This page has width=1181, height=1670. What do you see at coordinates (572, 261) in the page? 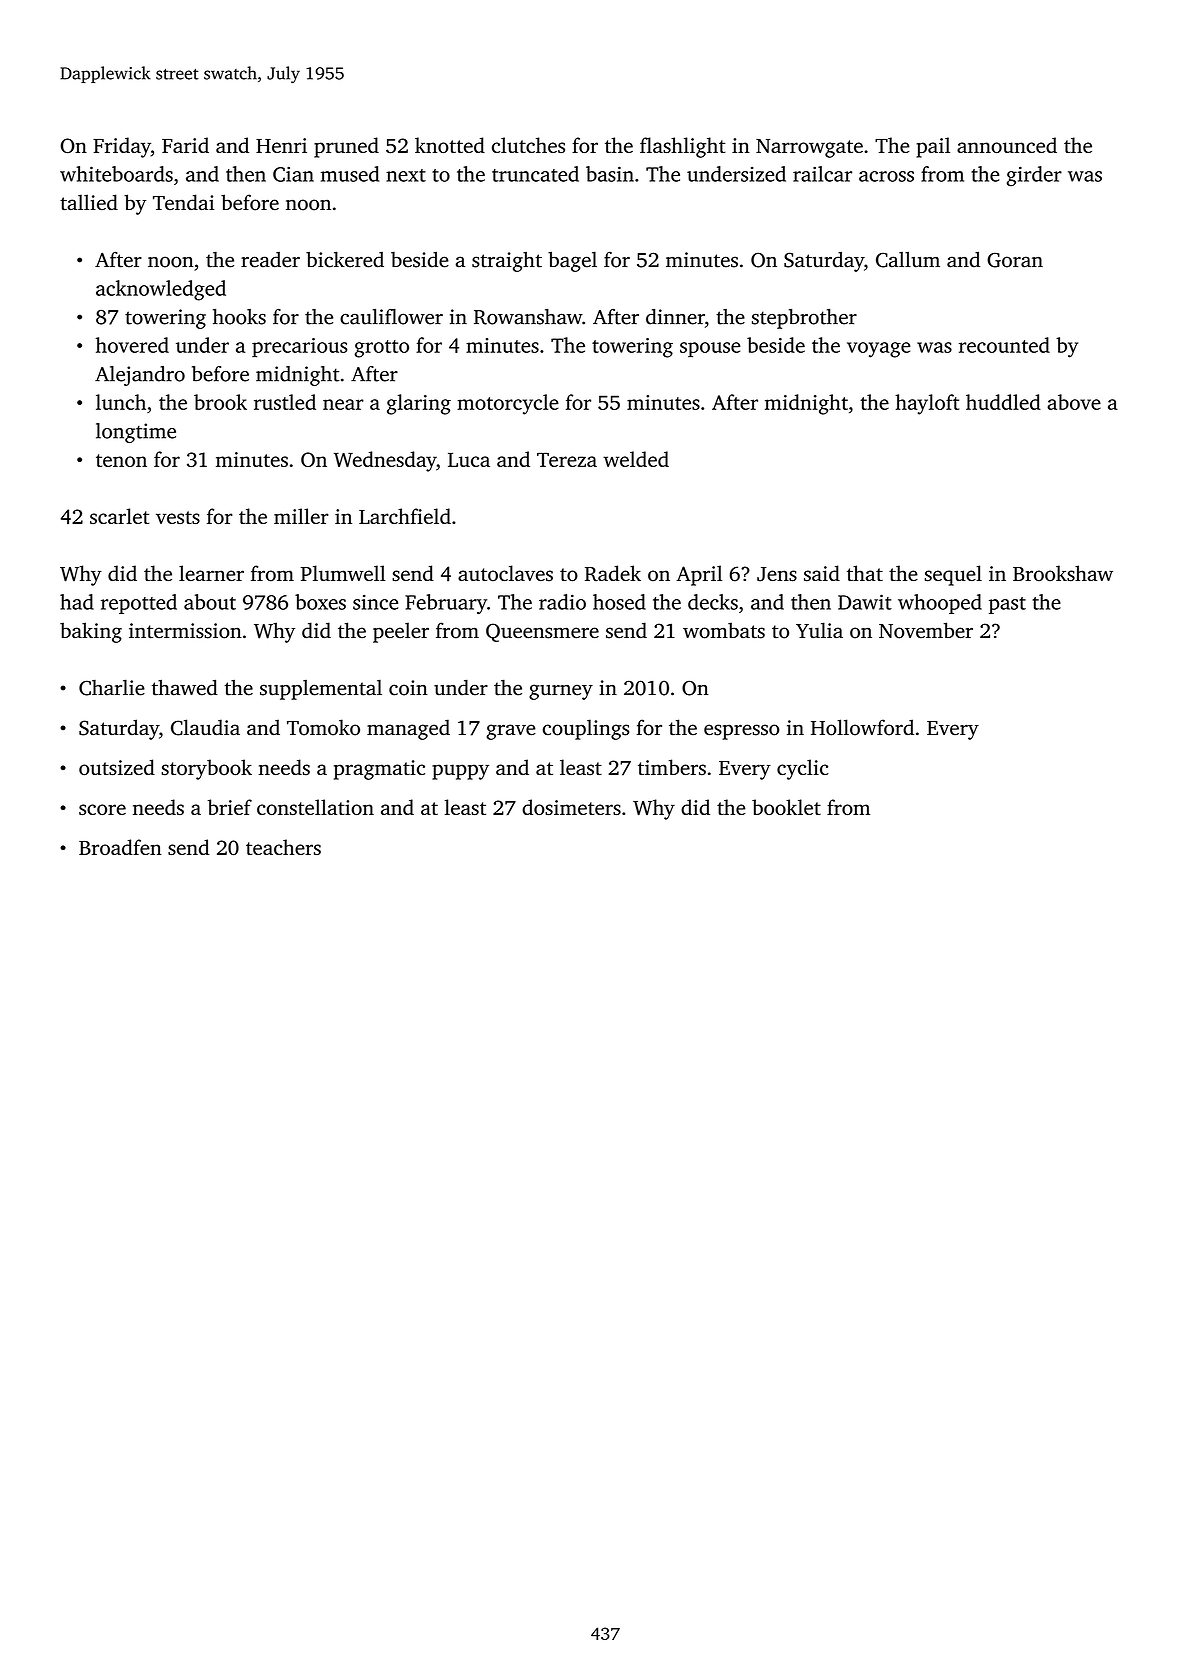
I see `bagel` at bounding box center [572, 261].
